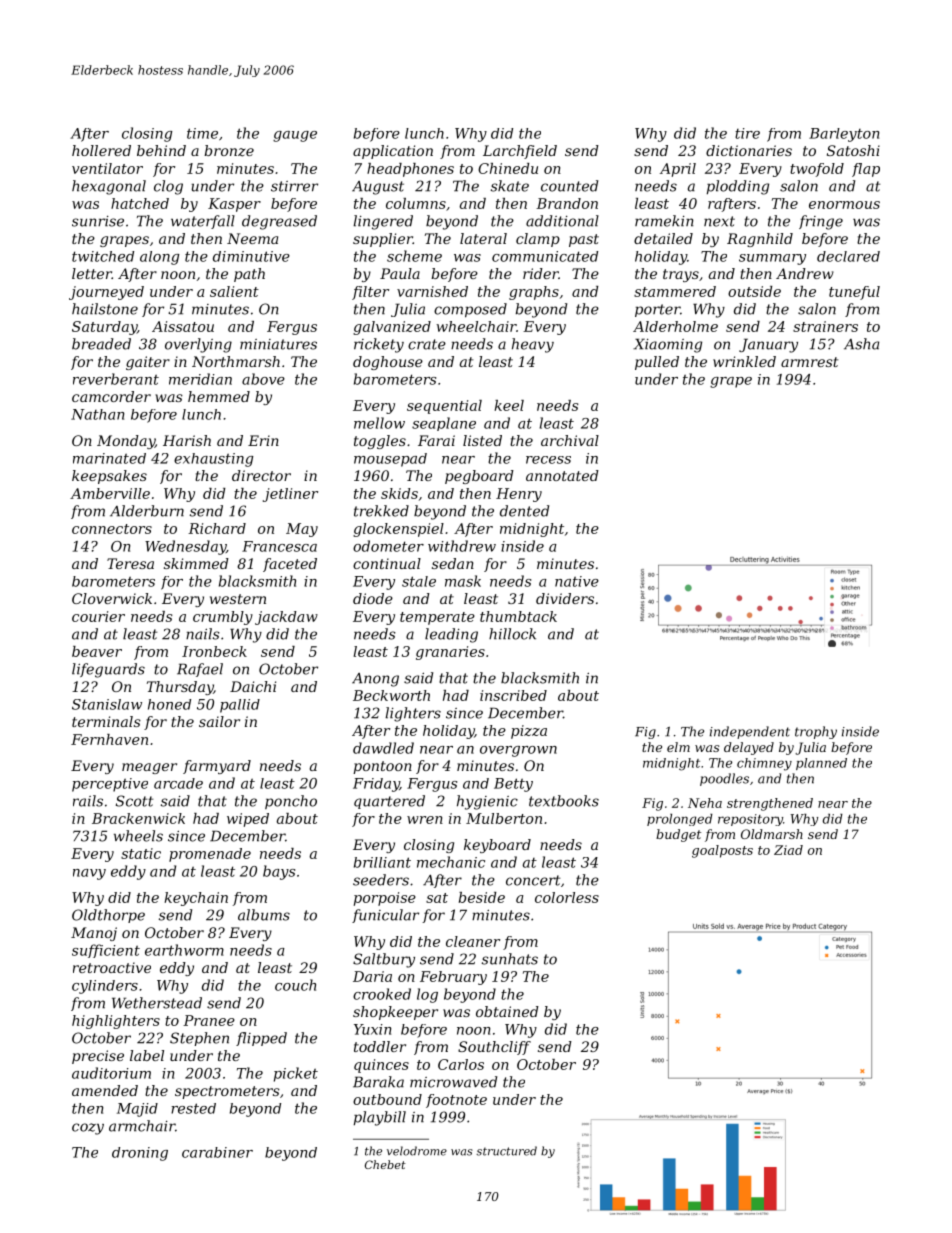  What do you see at coordinates (159, 258) in the screenshot?
I see `along` at bounding box center [159, 258].
